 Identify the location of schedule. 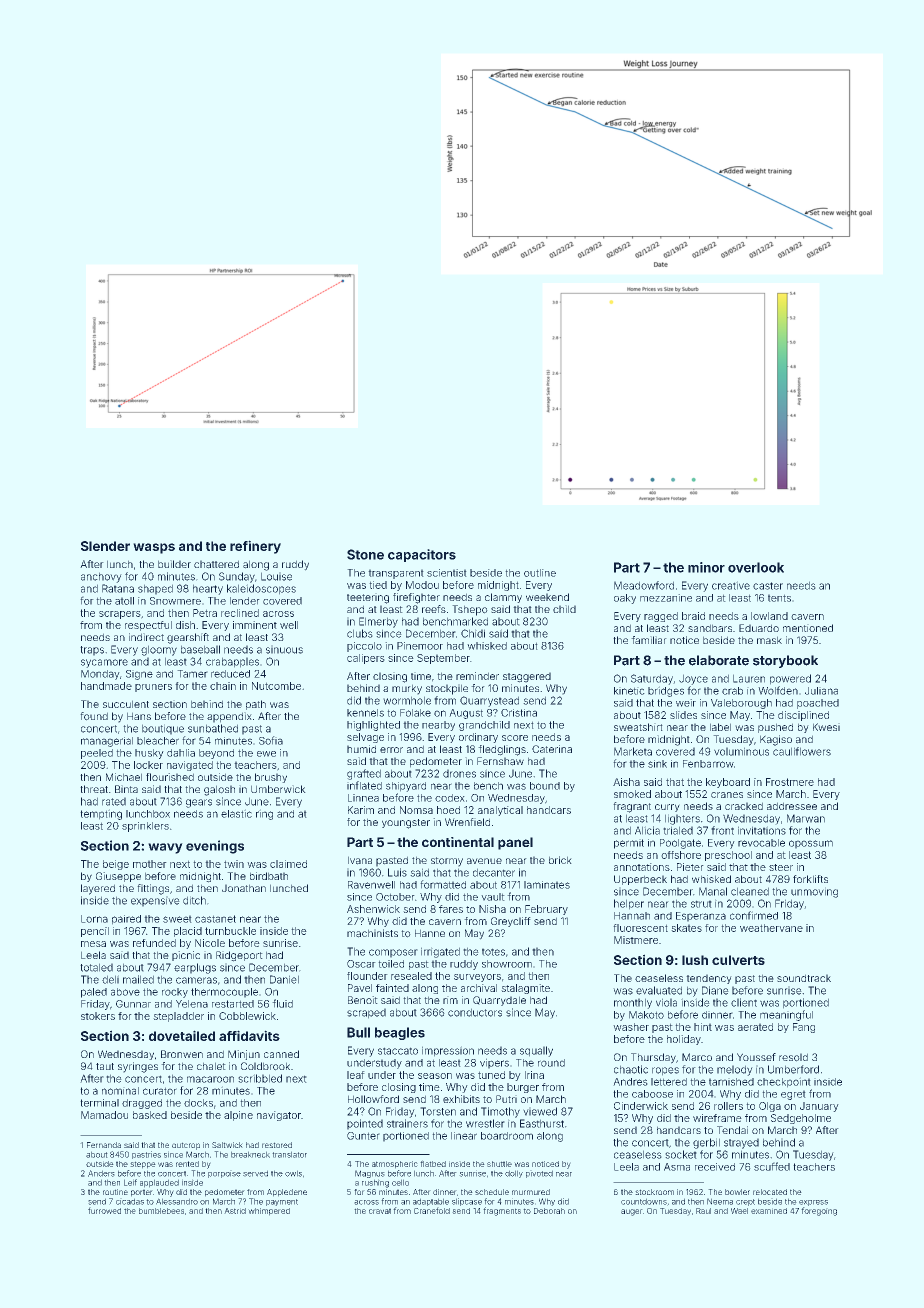
(492, 1192).
